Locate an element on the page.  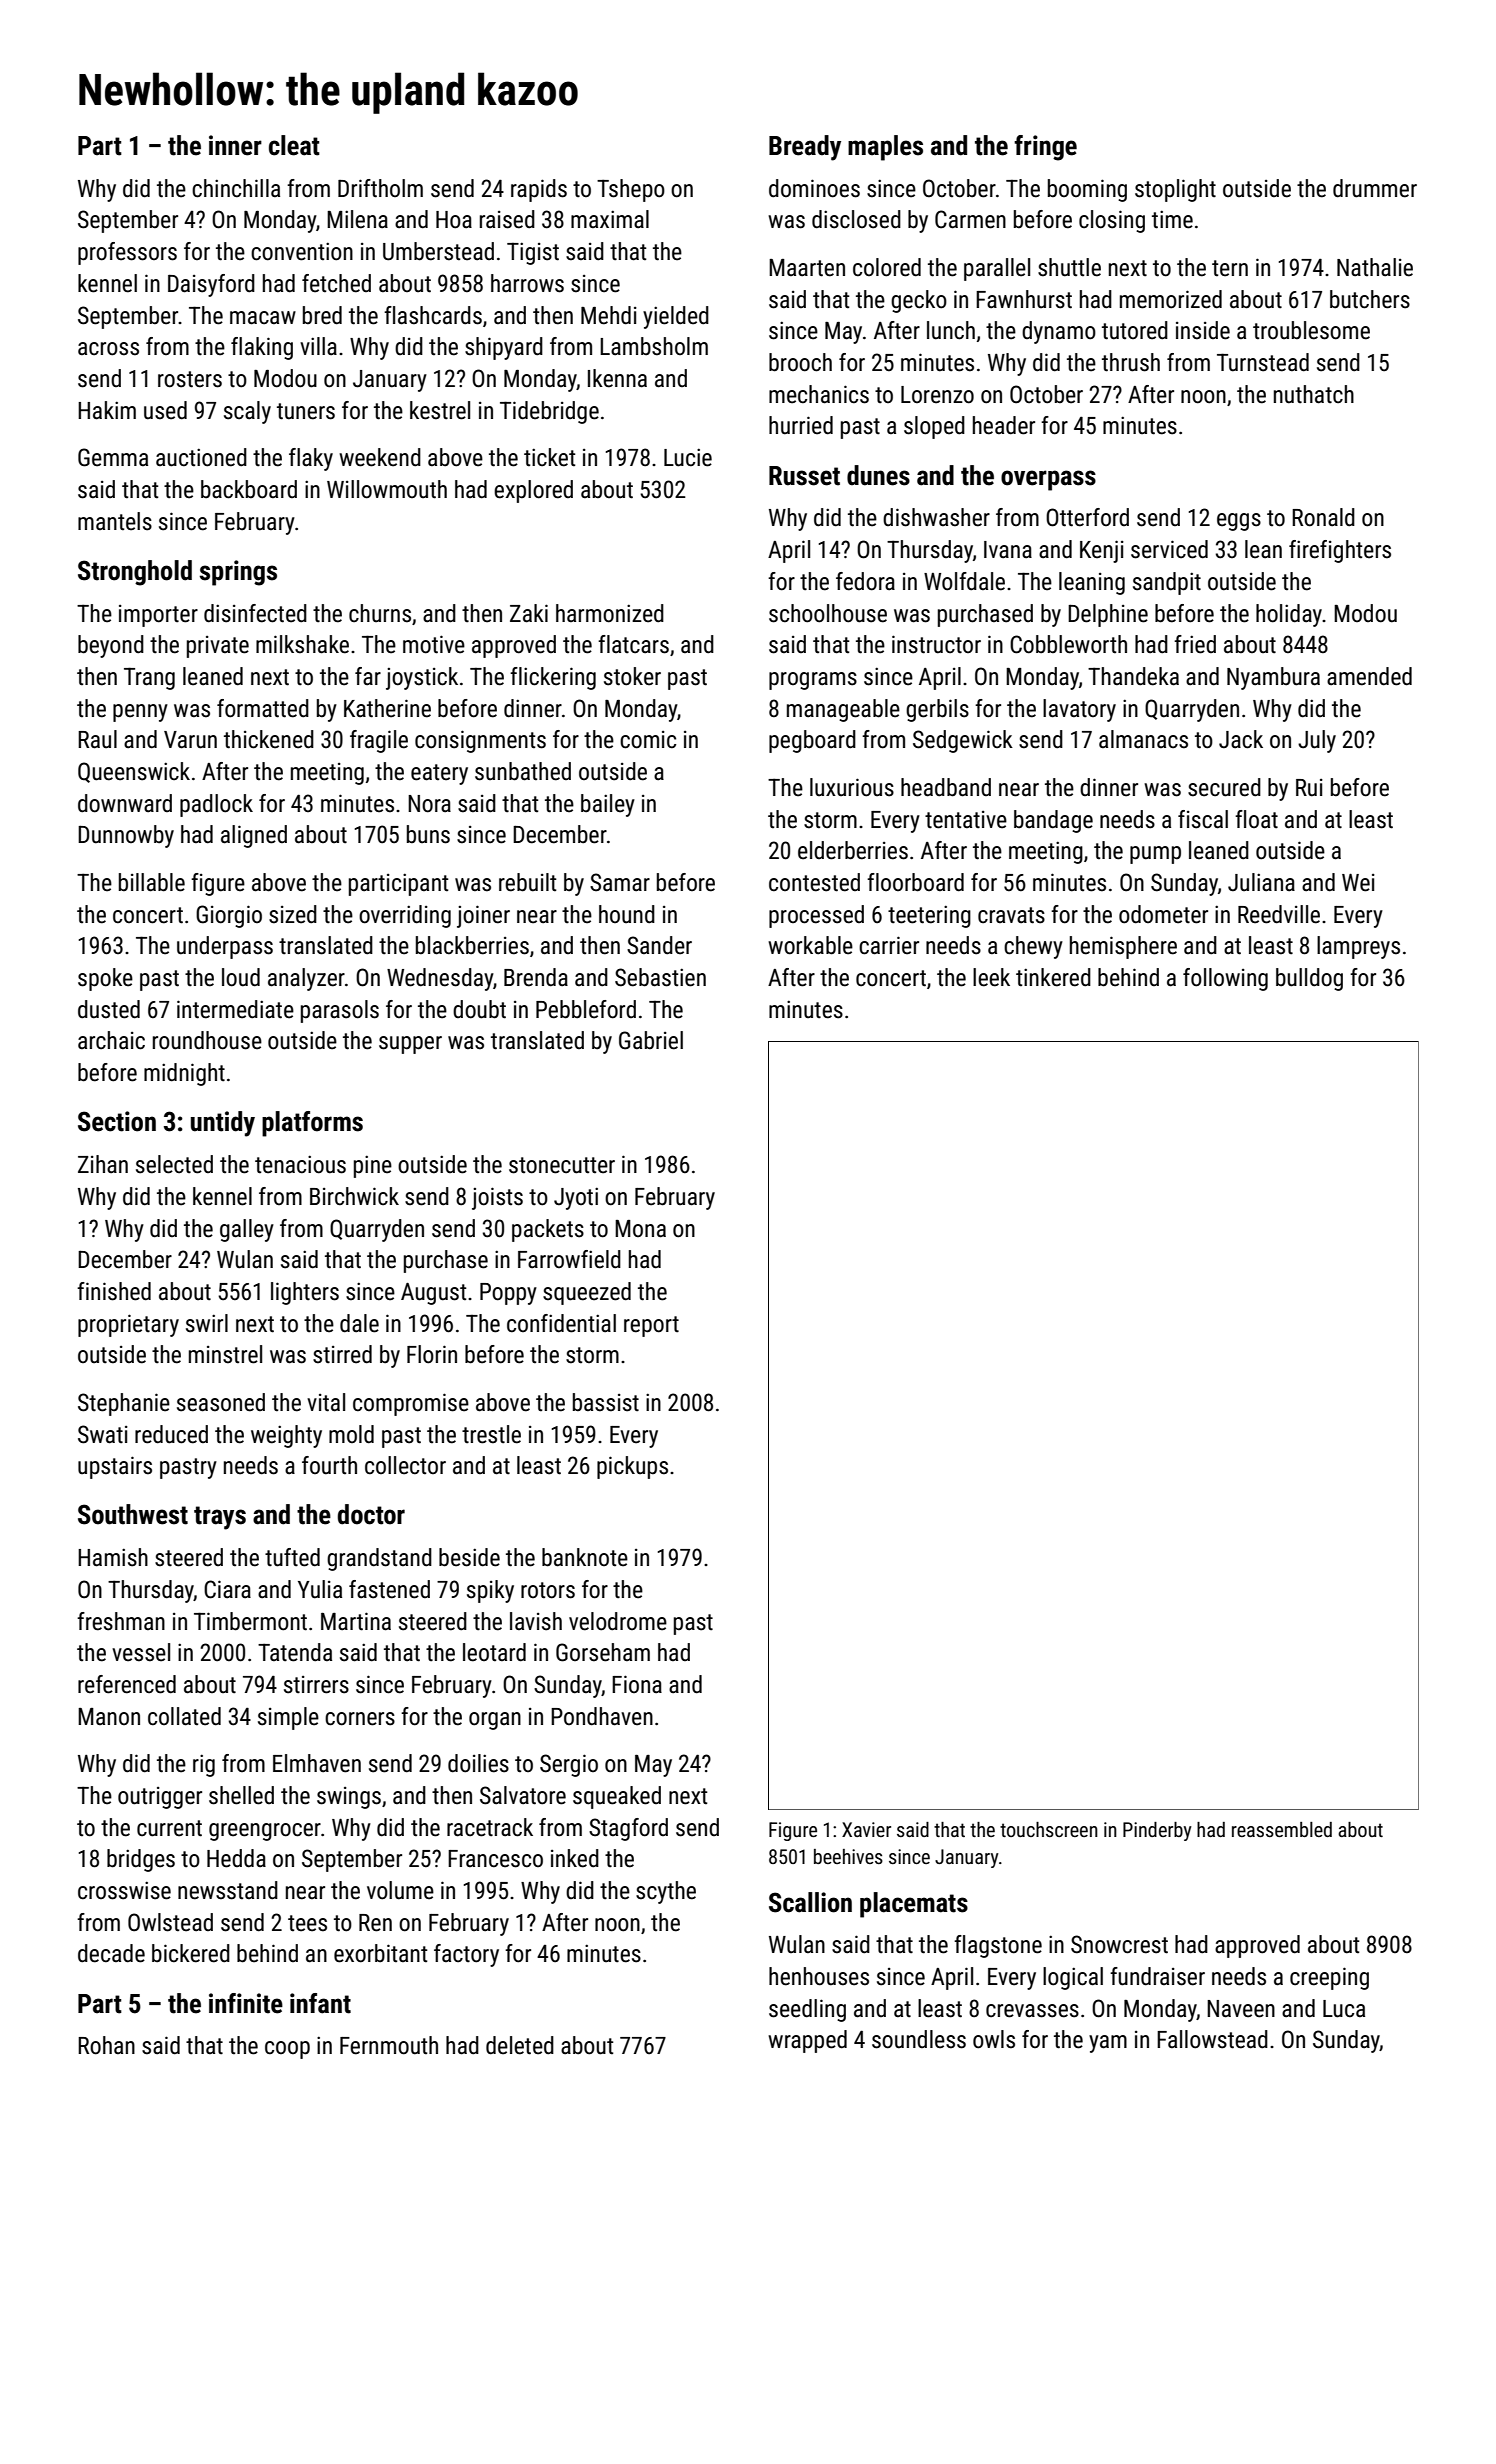
seasoned is located at coordinates (221, 1402).
